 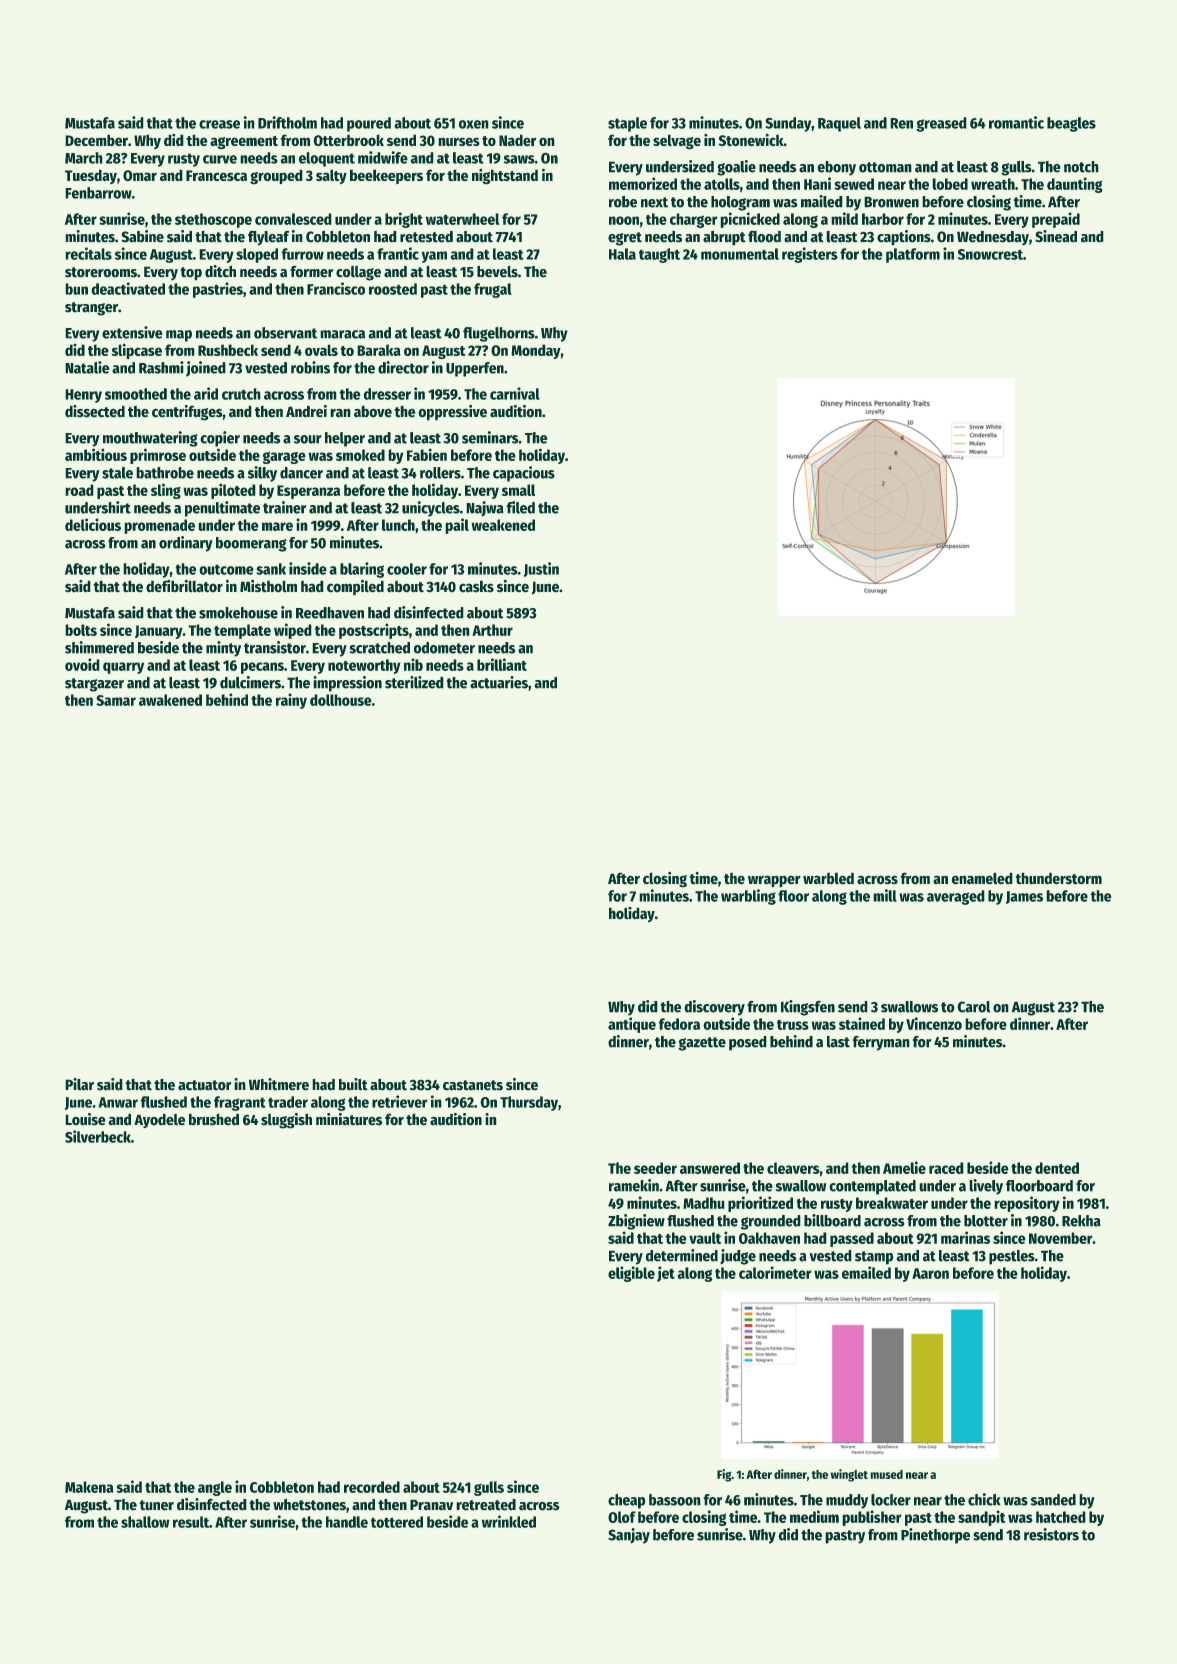 I want to click on Zbigniew, so click(x=636, y=1222).
